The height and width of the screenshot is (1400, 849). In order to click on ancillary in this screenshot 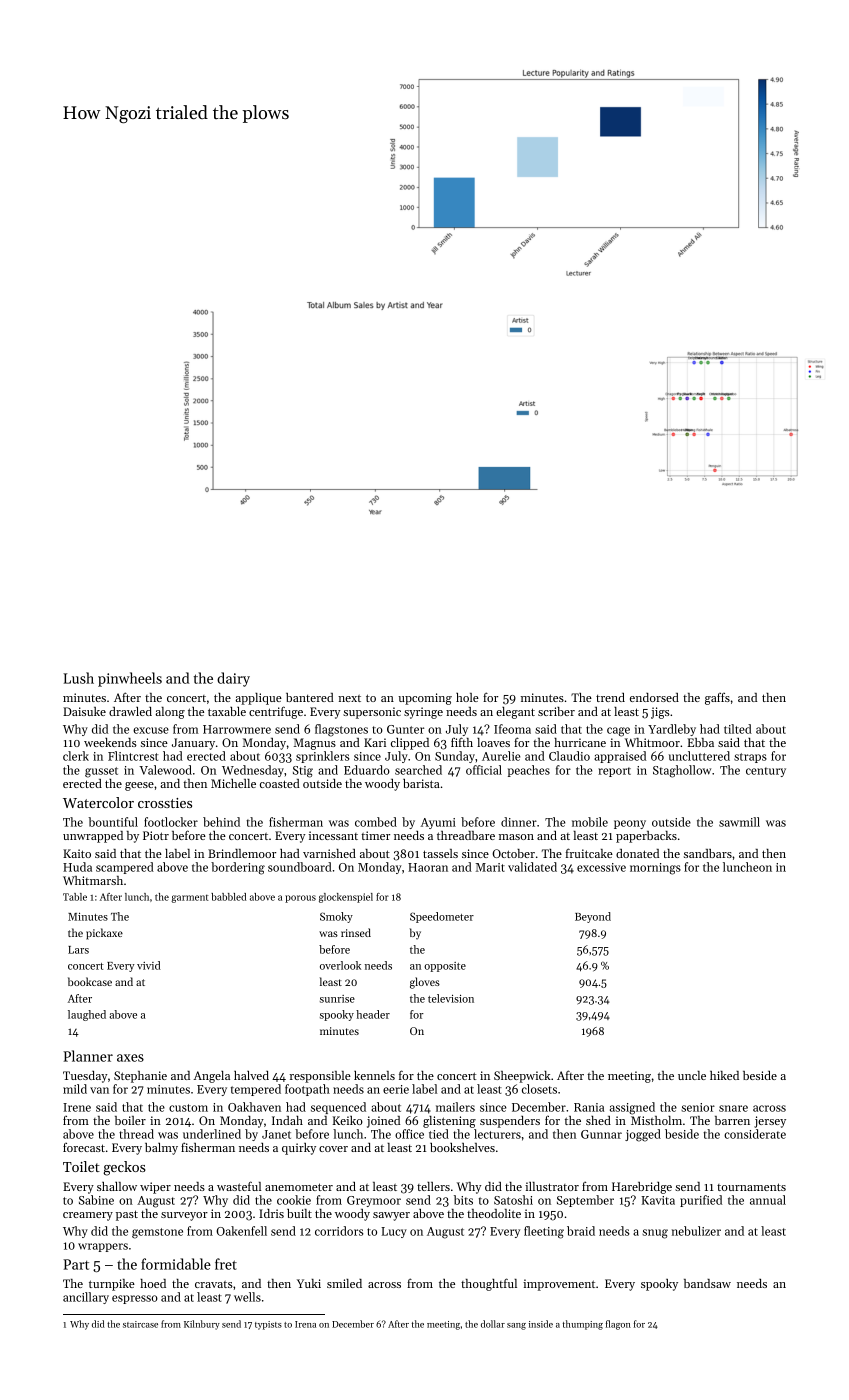, I will do `click(86, 1298)`.
